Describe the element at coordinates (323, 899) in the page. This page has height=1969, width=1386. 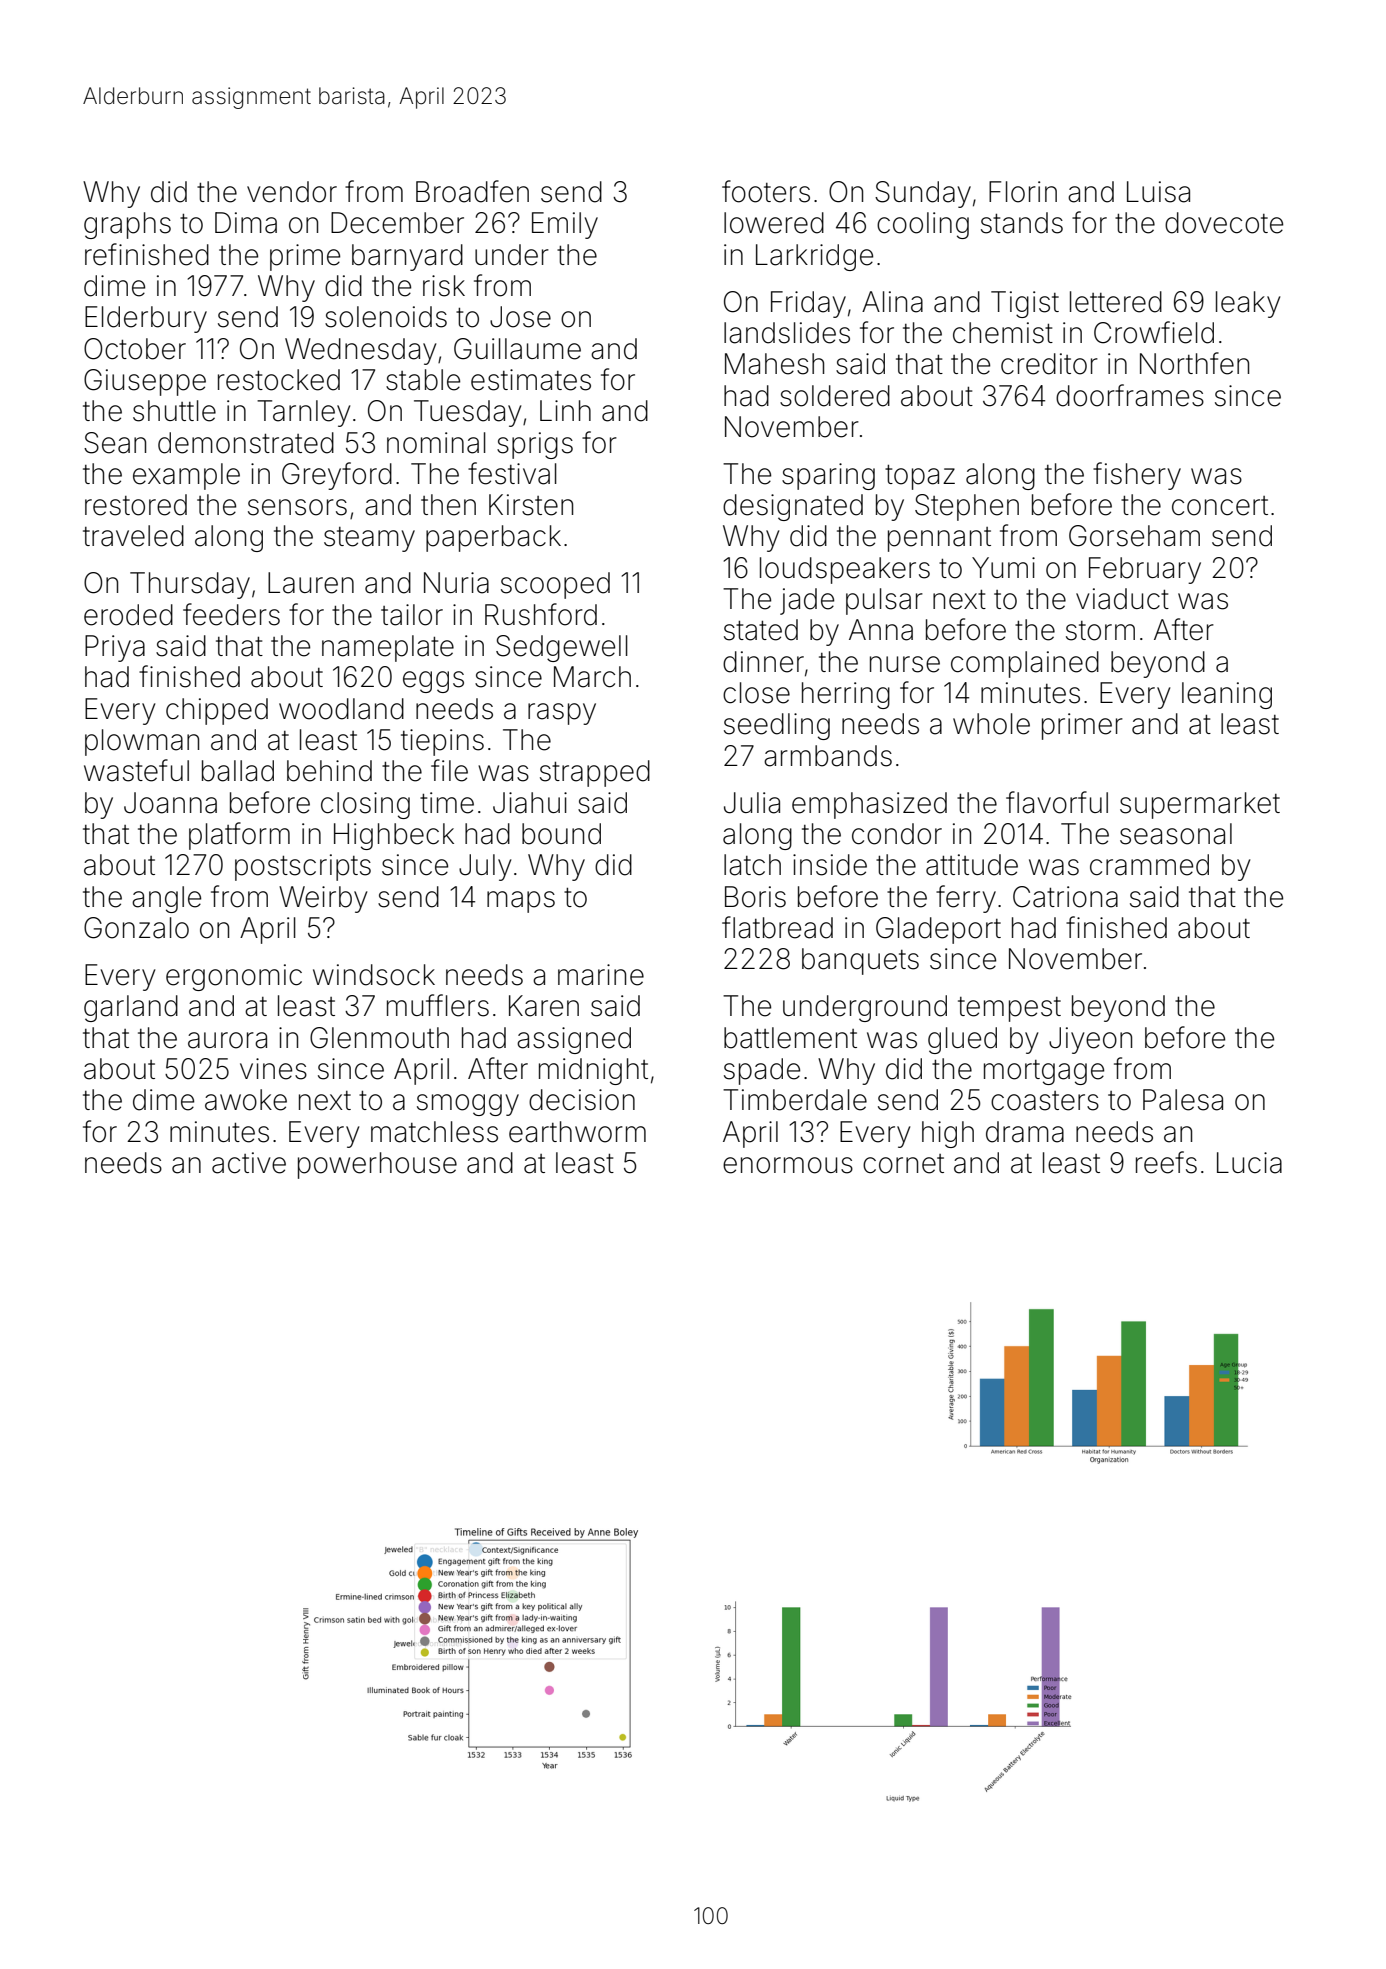
I see `Weirby` at that location.
